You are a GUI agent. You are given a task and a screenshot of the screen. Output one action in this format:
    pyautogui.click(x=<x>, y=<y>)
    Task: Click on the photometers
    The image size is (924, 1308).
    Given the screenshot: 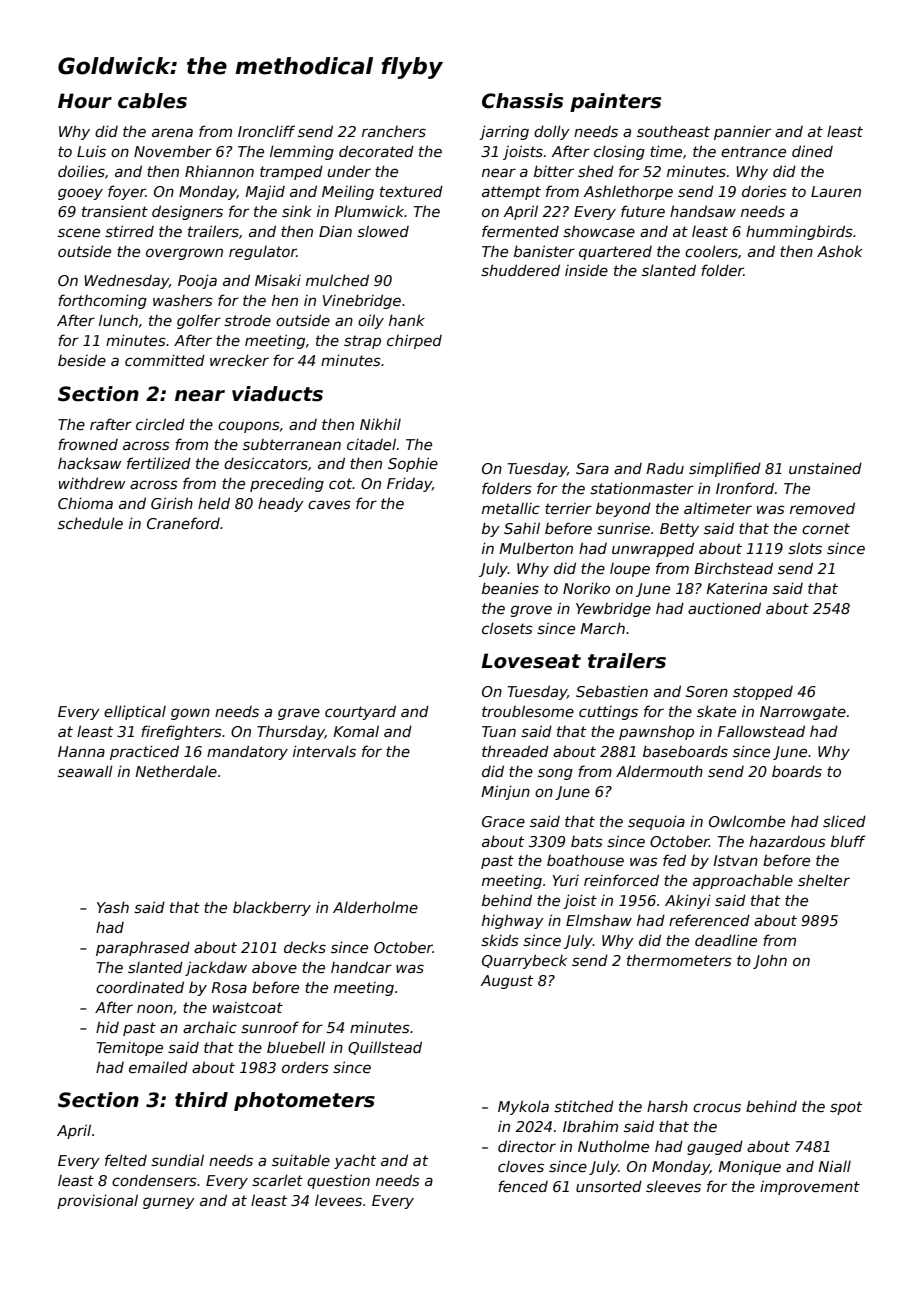 What is the action you would take?
    pyautogui.click(x=304, y=1101)
